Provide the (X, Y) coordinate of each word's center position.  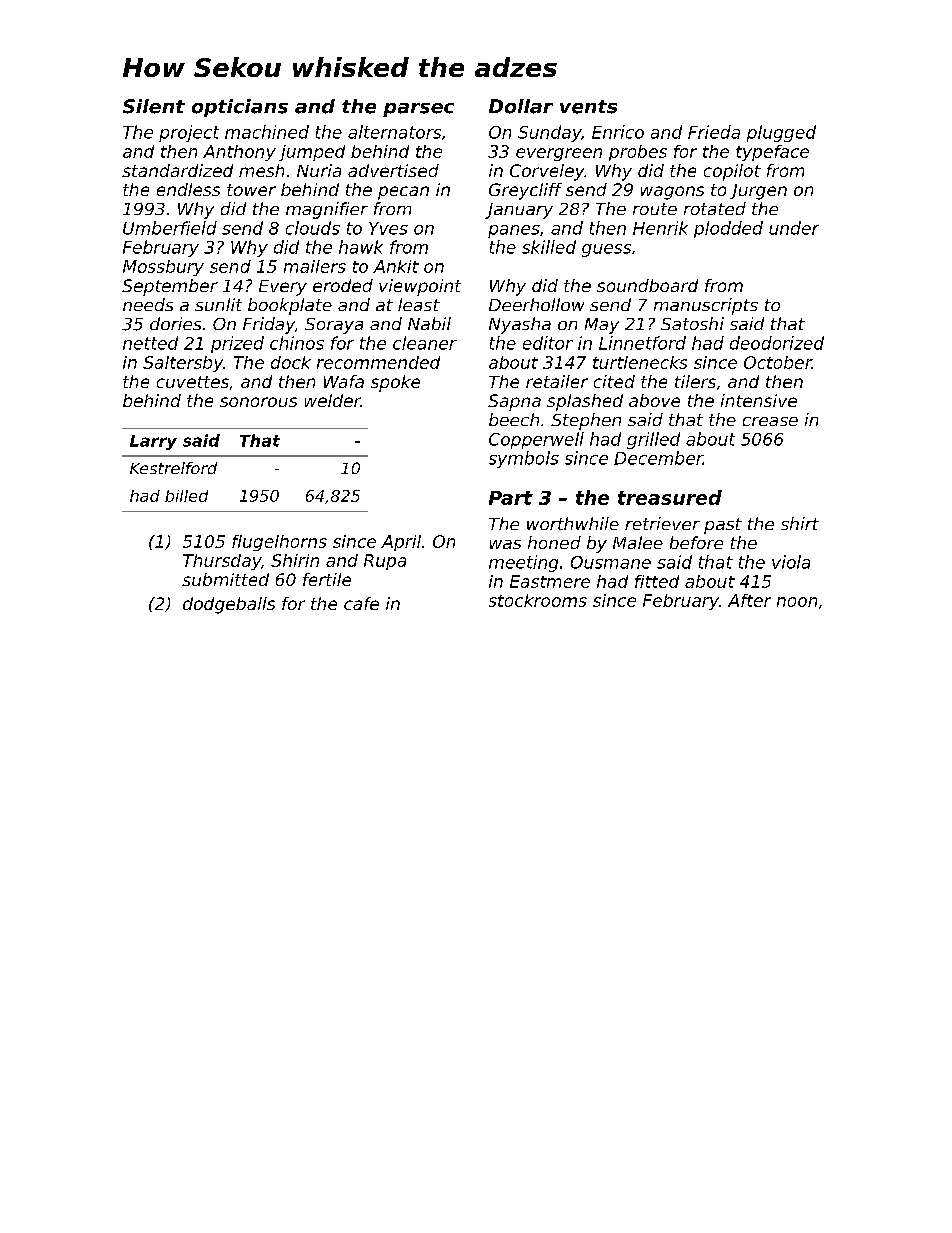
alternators (394, 132)
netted (150, 343)
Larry (153, 442)
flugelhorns (279, 543)
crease (770, 421)
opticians (240, 108)
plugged (781, 133)
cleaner (425, 343)
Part (511, 498)
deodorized (777, 343)
